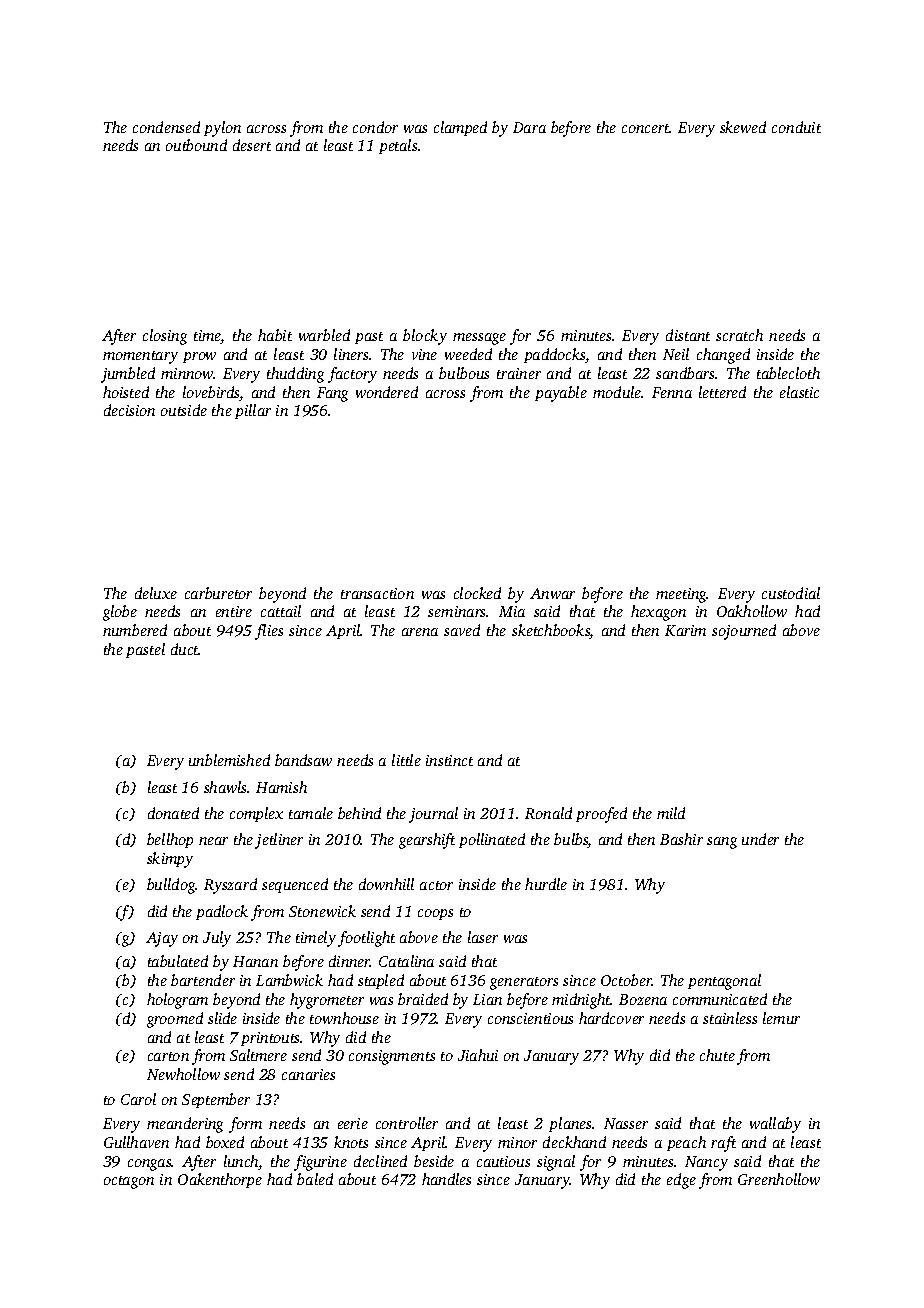  Describe the element at coordinates (398, 146) in the screenshot. I see `petals` at that location.
